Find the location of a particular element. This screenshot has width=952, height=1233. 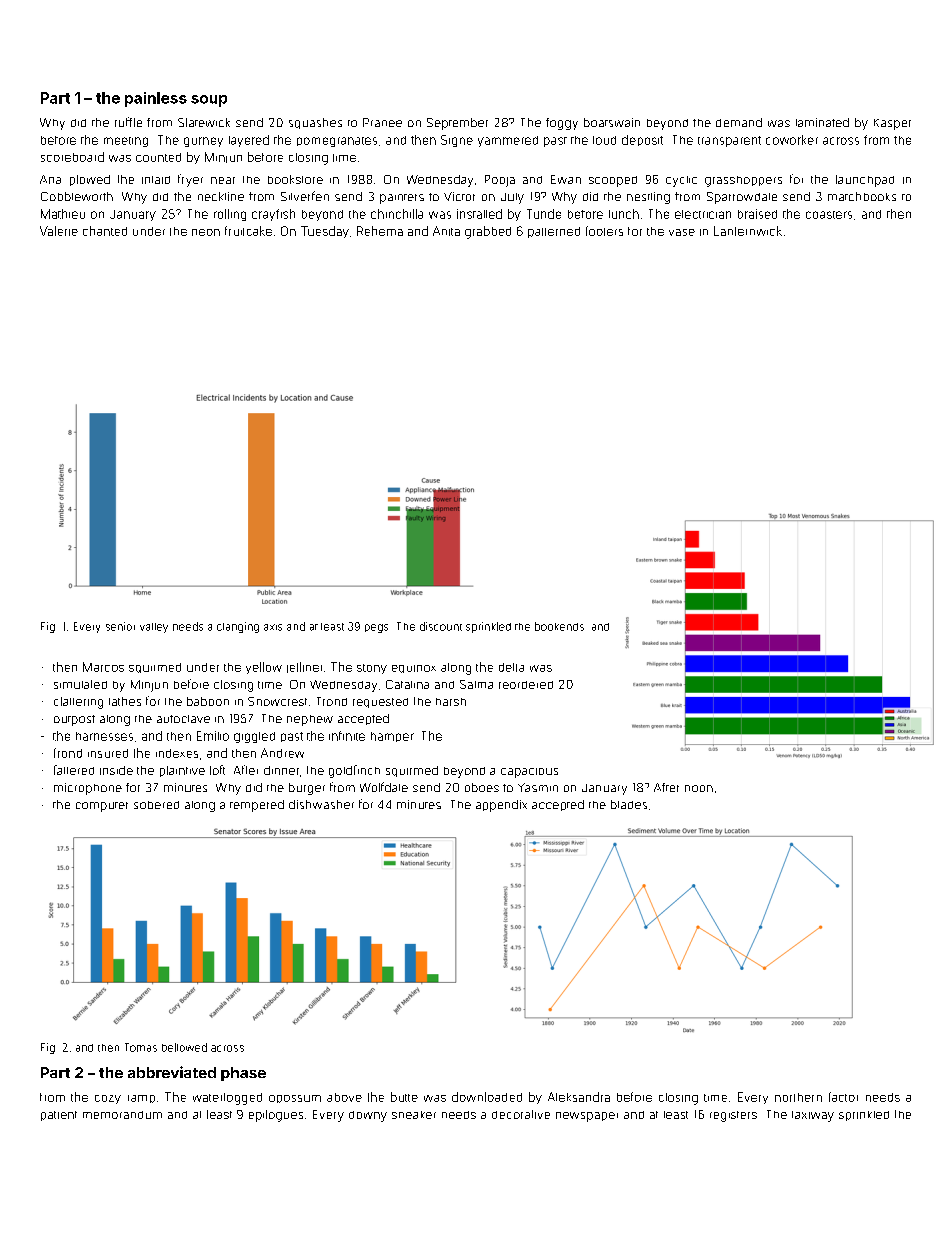

chanted is located at coordinates (105, 231).
